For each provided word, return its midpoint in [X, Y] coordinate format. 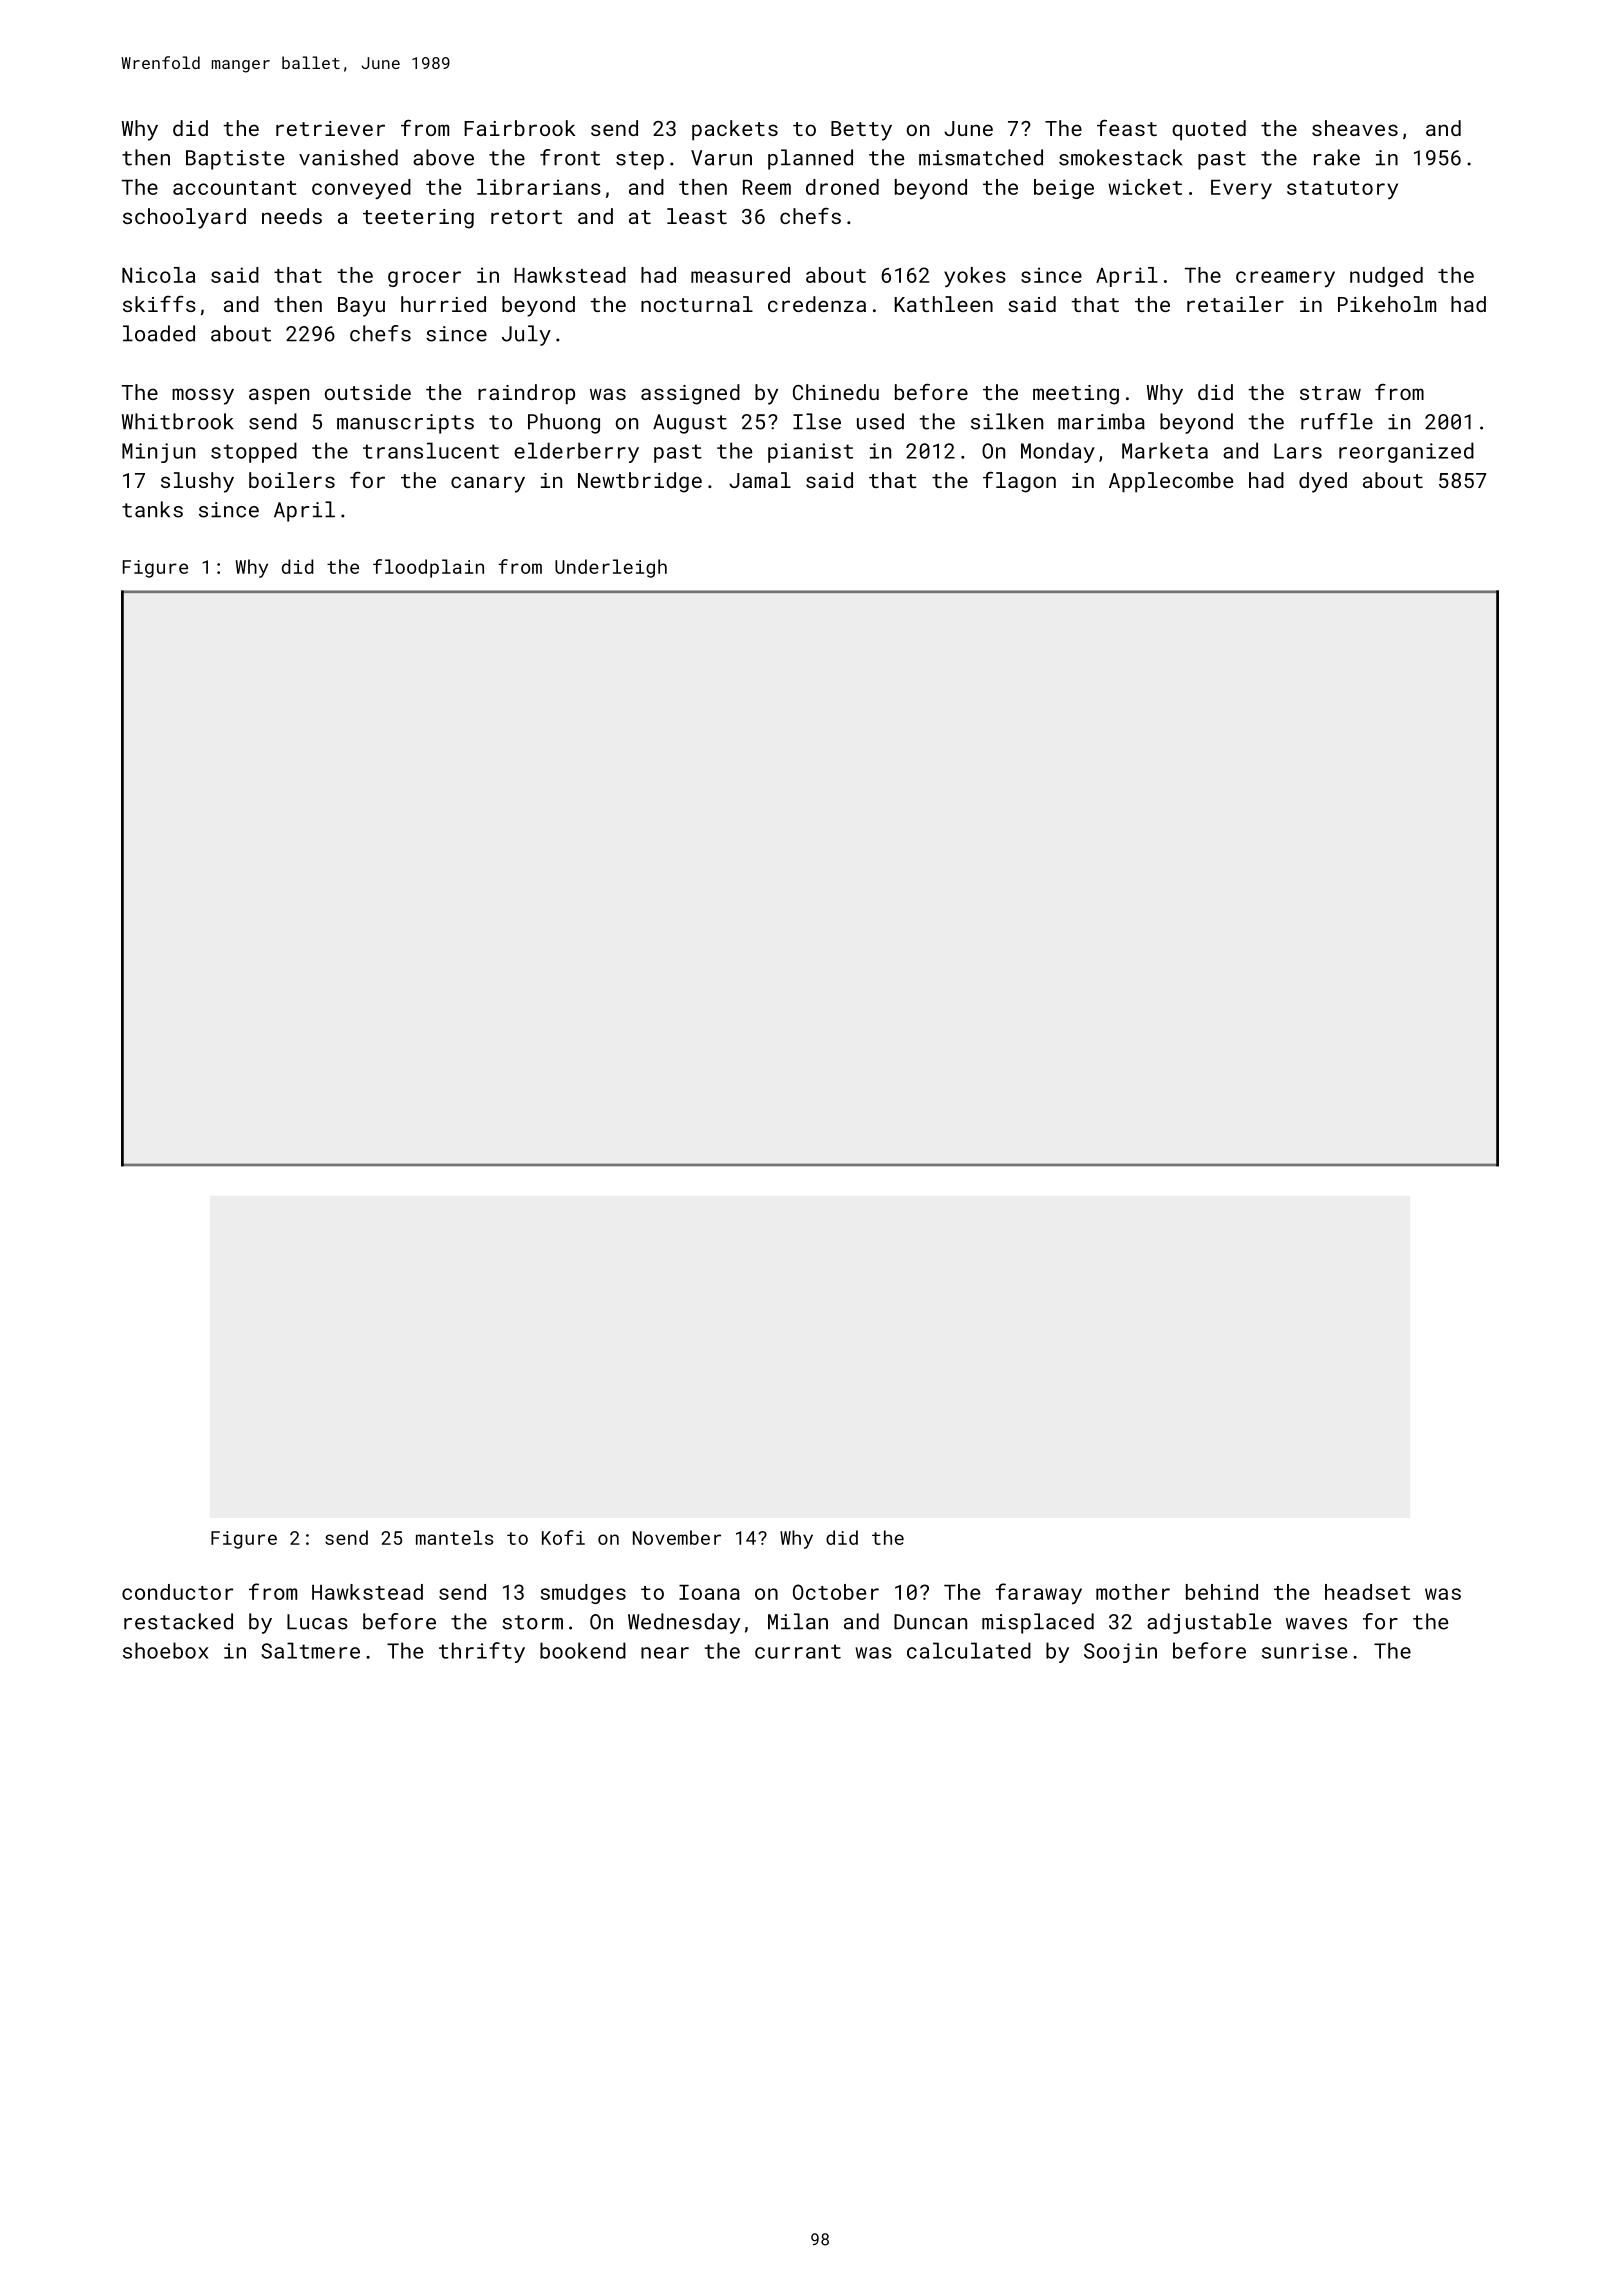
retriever [330, 128]
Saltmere [310, 1650]
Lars [1298, 451]
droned [842, 187]
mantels [454, 1537]
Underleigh [611, 568]
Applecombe [1171, 482]
